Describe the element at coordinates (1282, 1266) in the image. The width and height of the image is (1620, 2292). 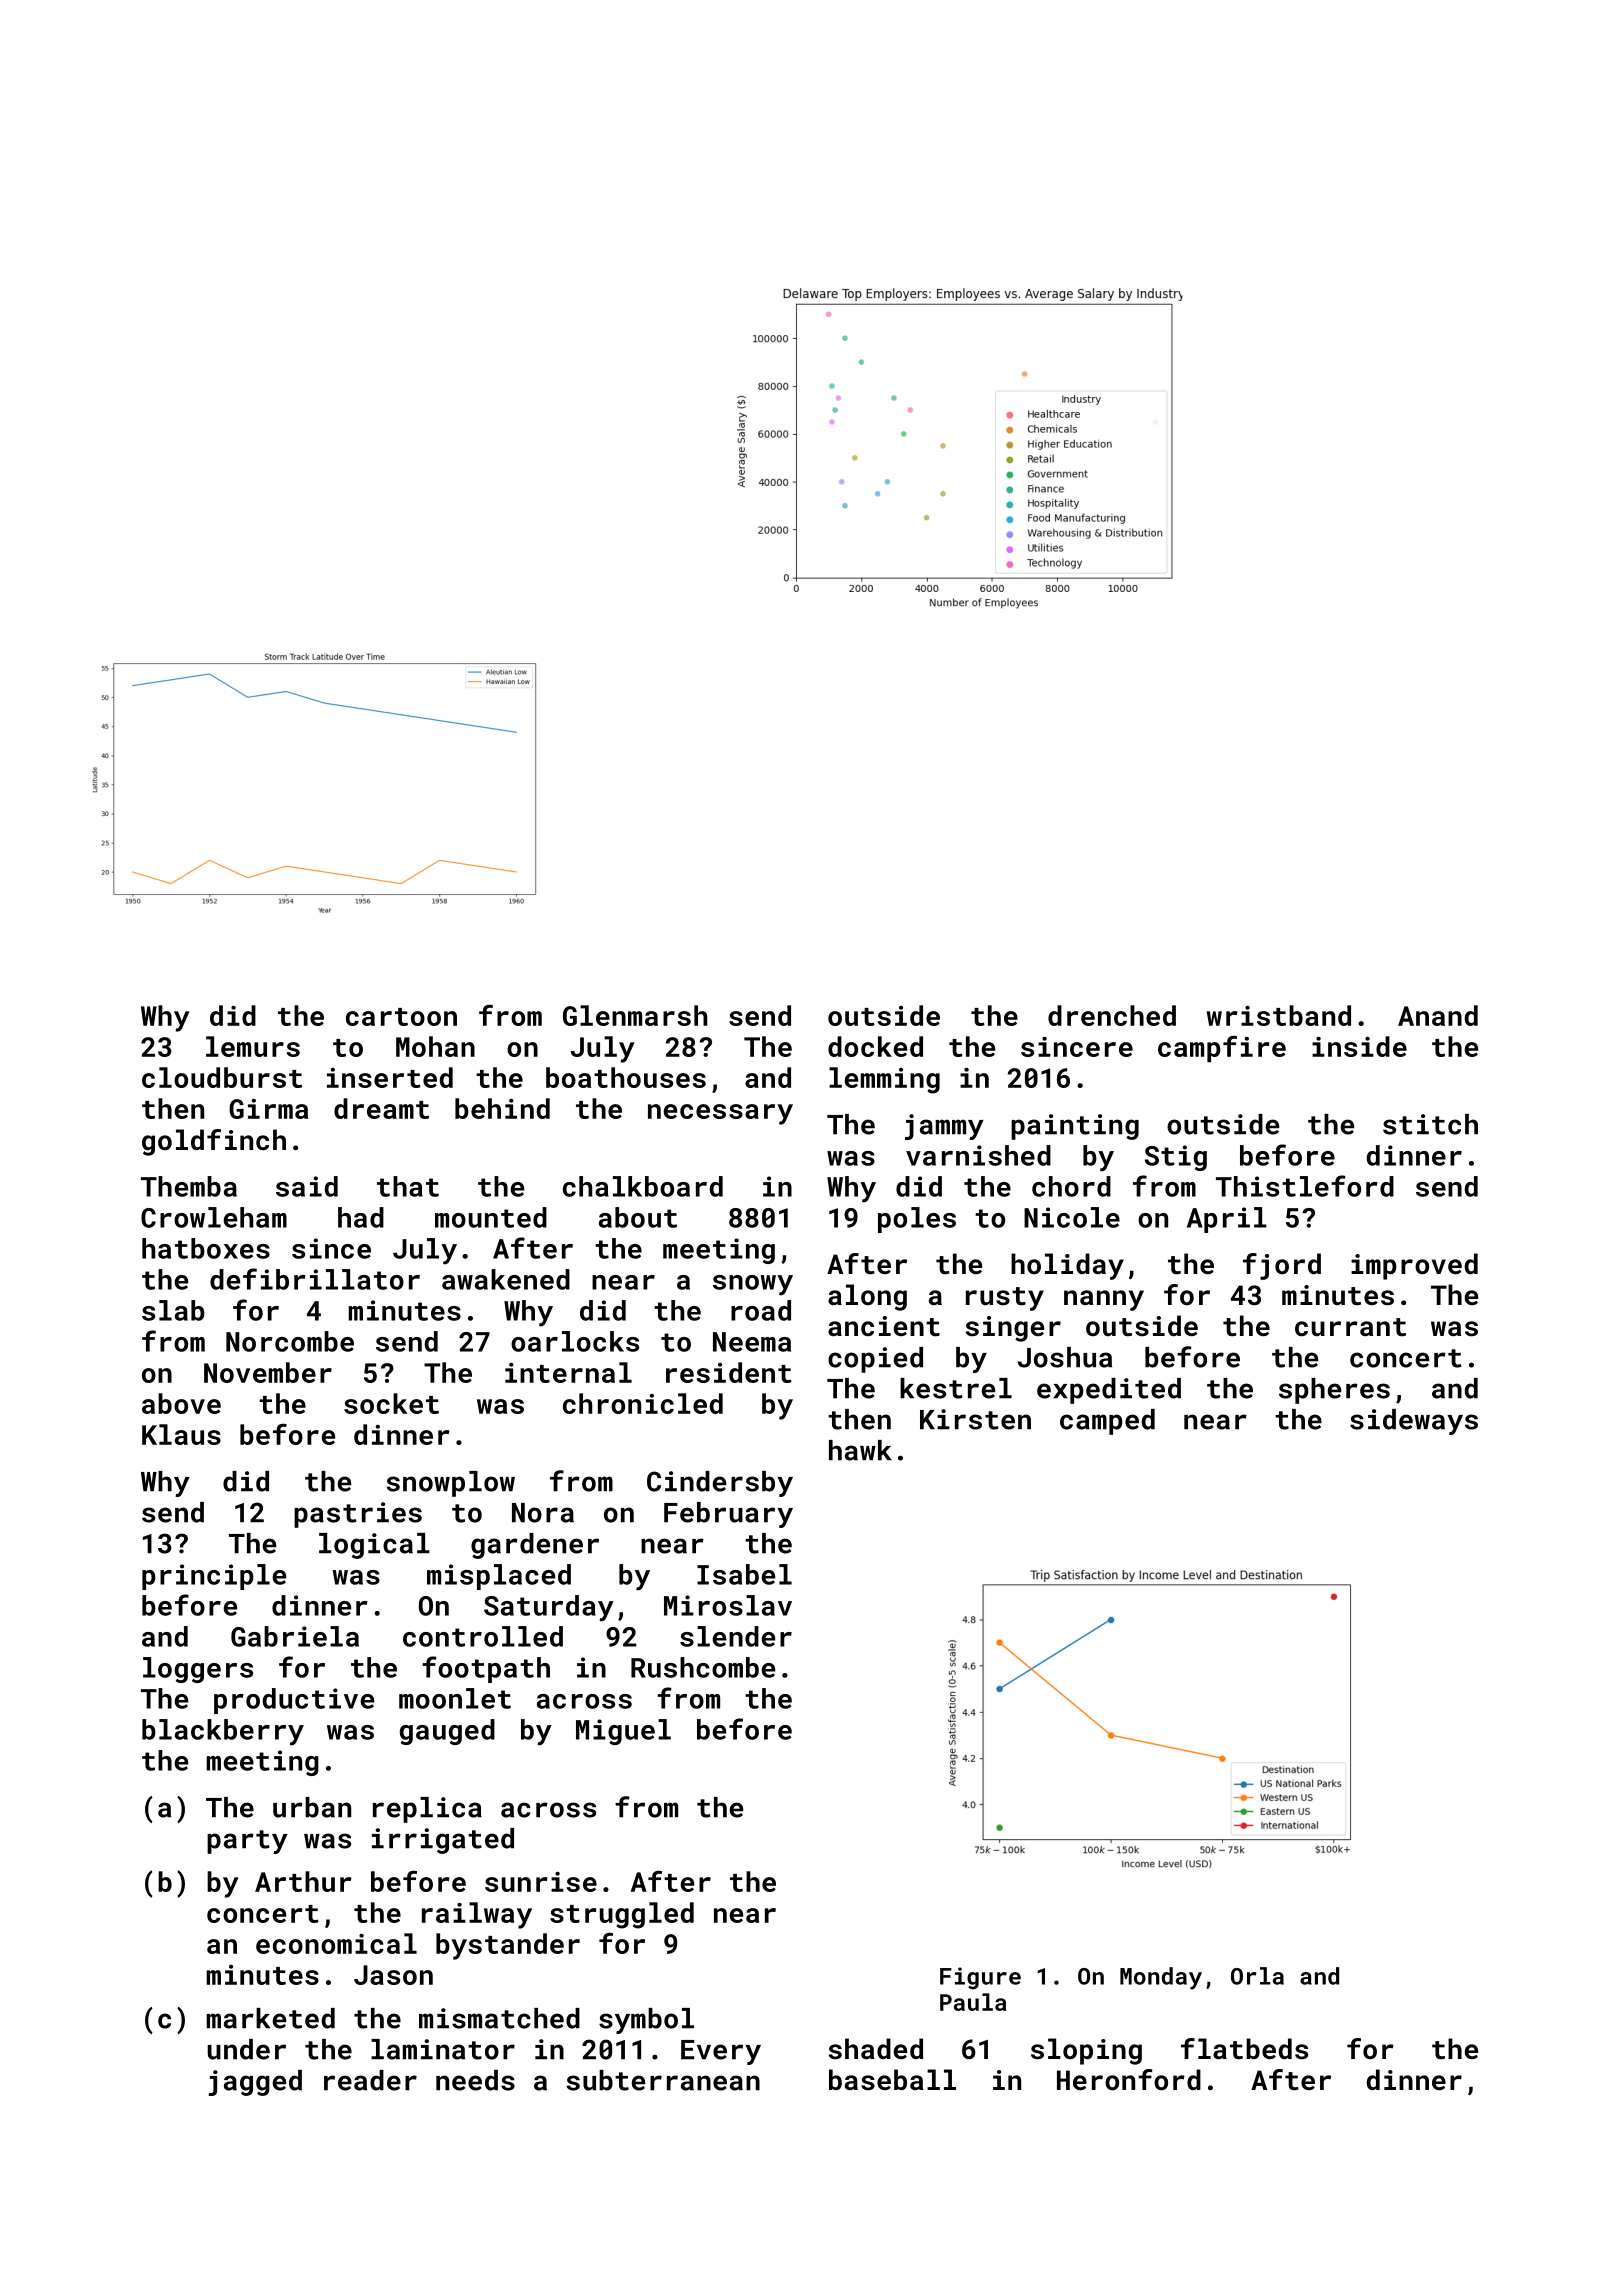
I see `fjord` at that location.
